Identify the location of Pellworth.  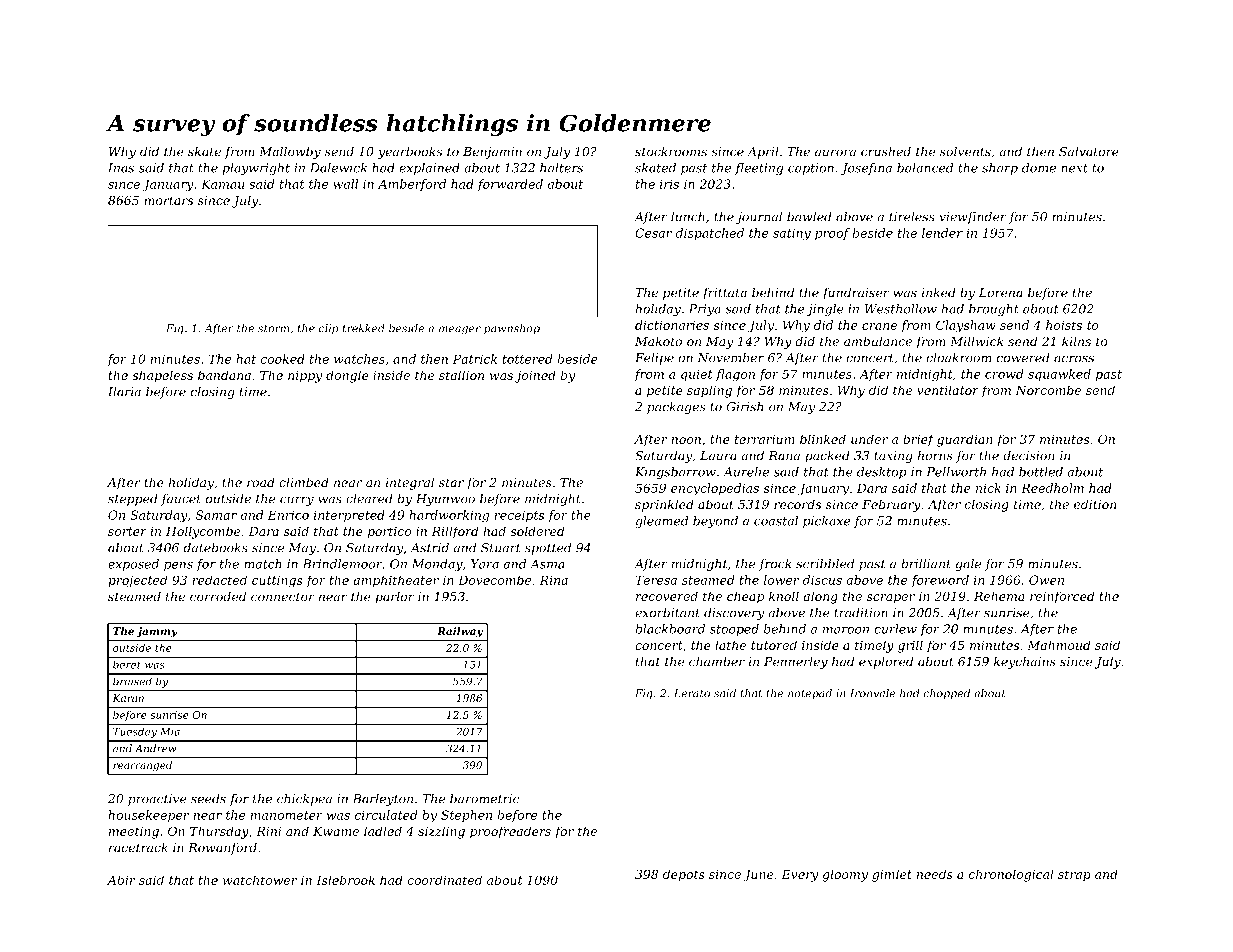
(956, 472).
